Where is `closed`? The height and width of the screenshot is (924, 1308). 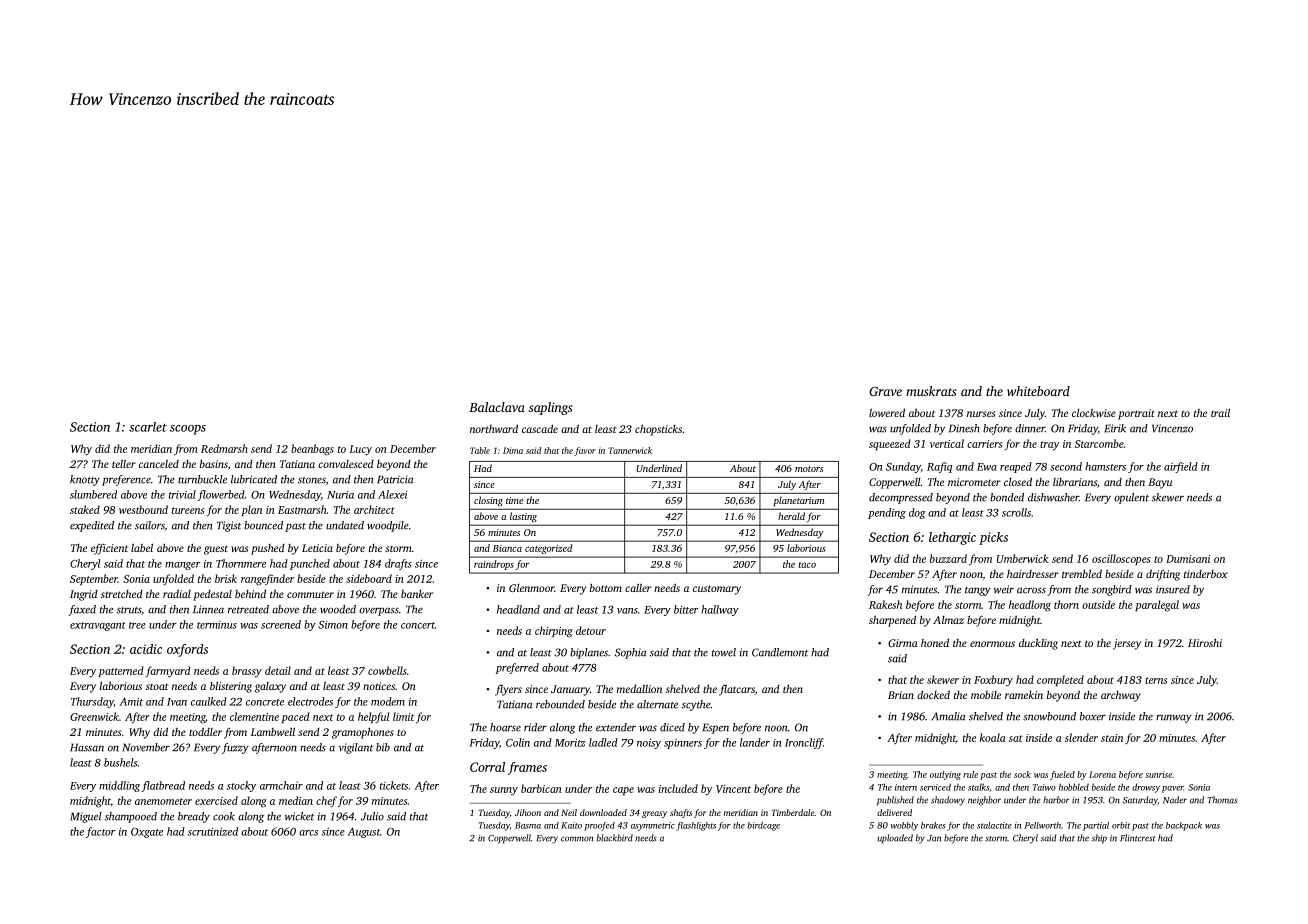 closed is located at coordinates (1018, 482).
